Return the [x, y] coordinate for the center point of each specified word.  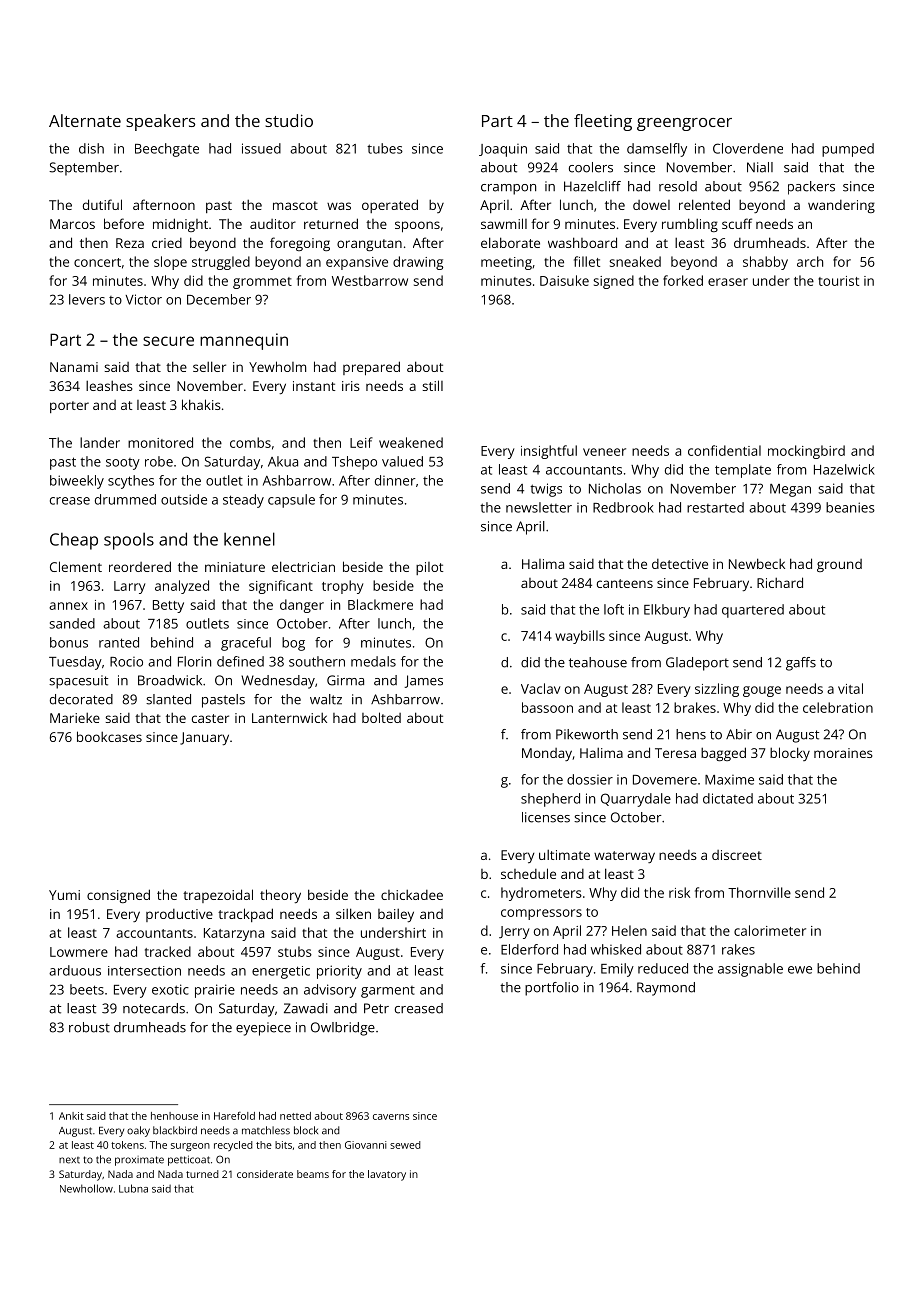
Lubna [133, 1188]
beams [313, 1174]
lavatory [387, 1175]
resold [678, 186]
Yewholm [277, 366]
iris [351, 386]
